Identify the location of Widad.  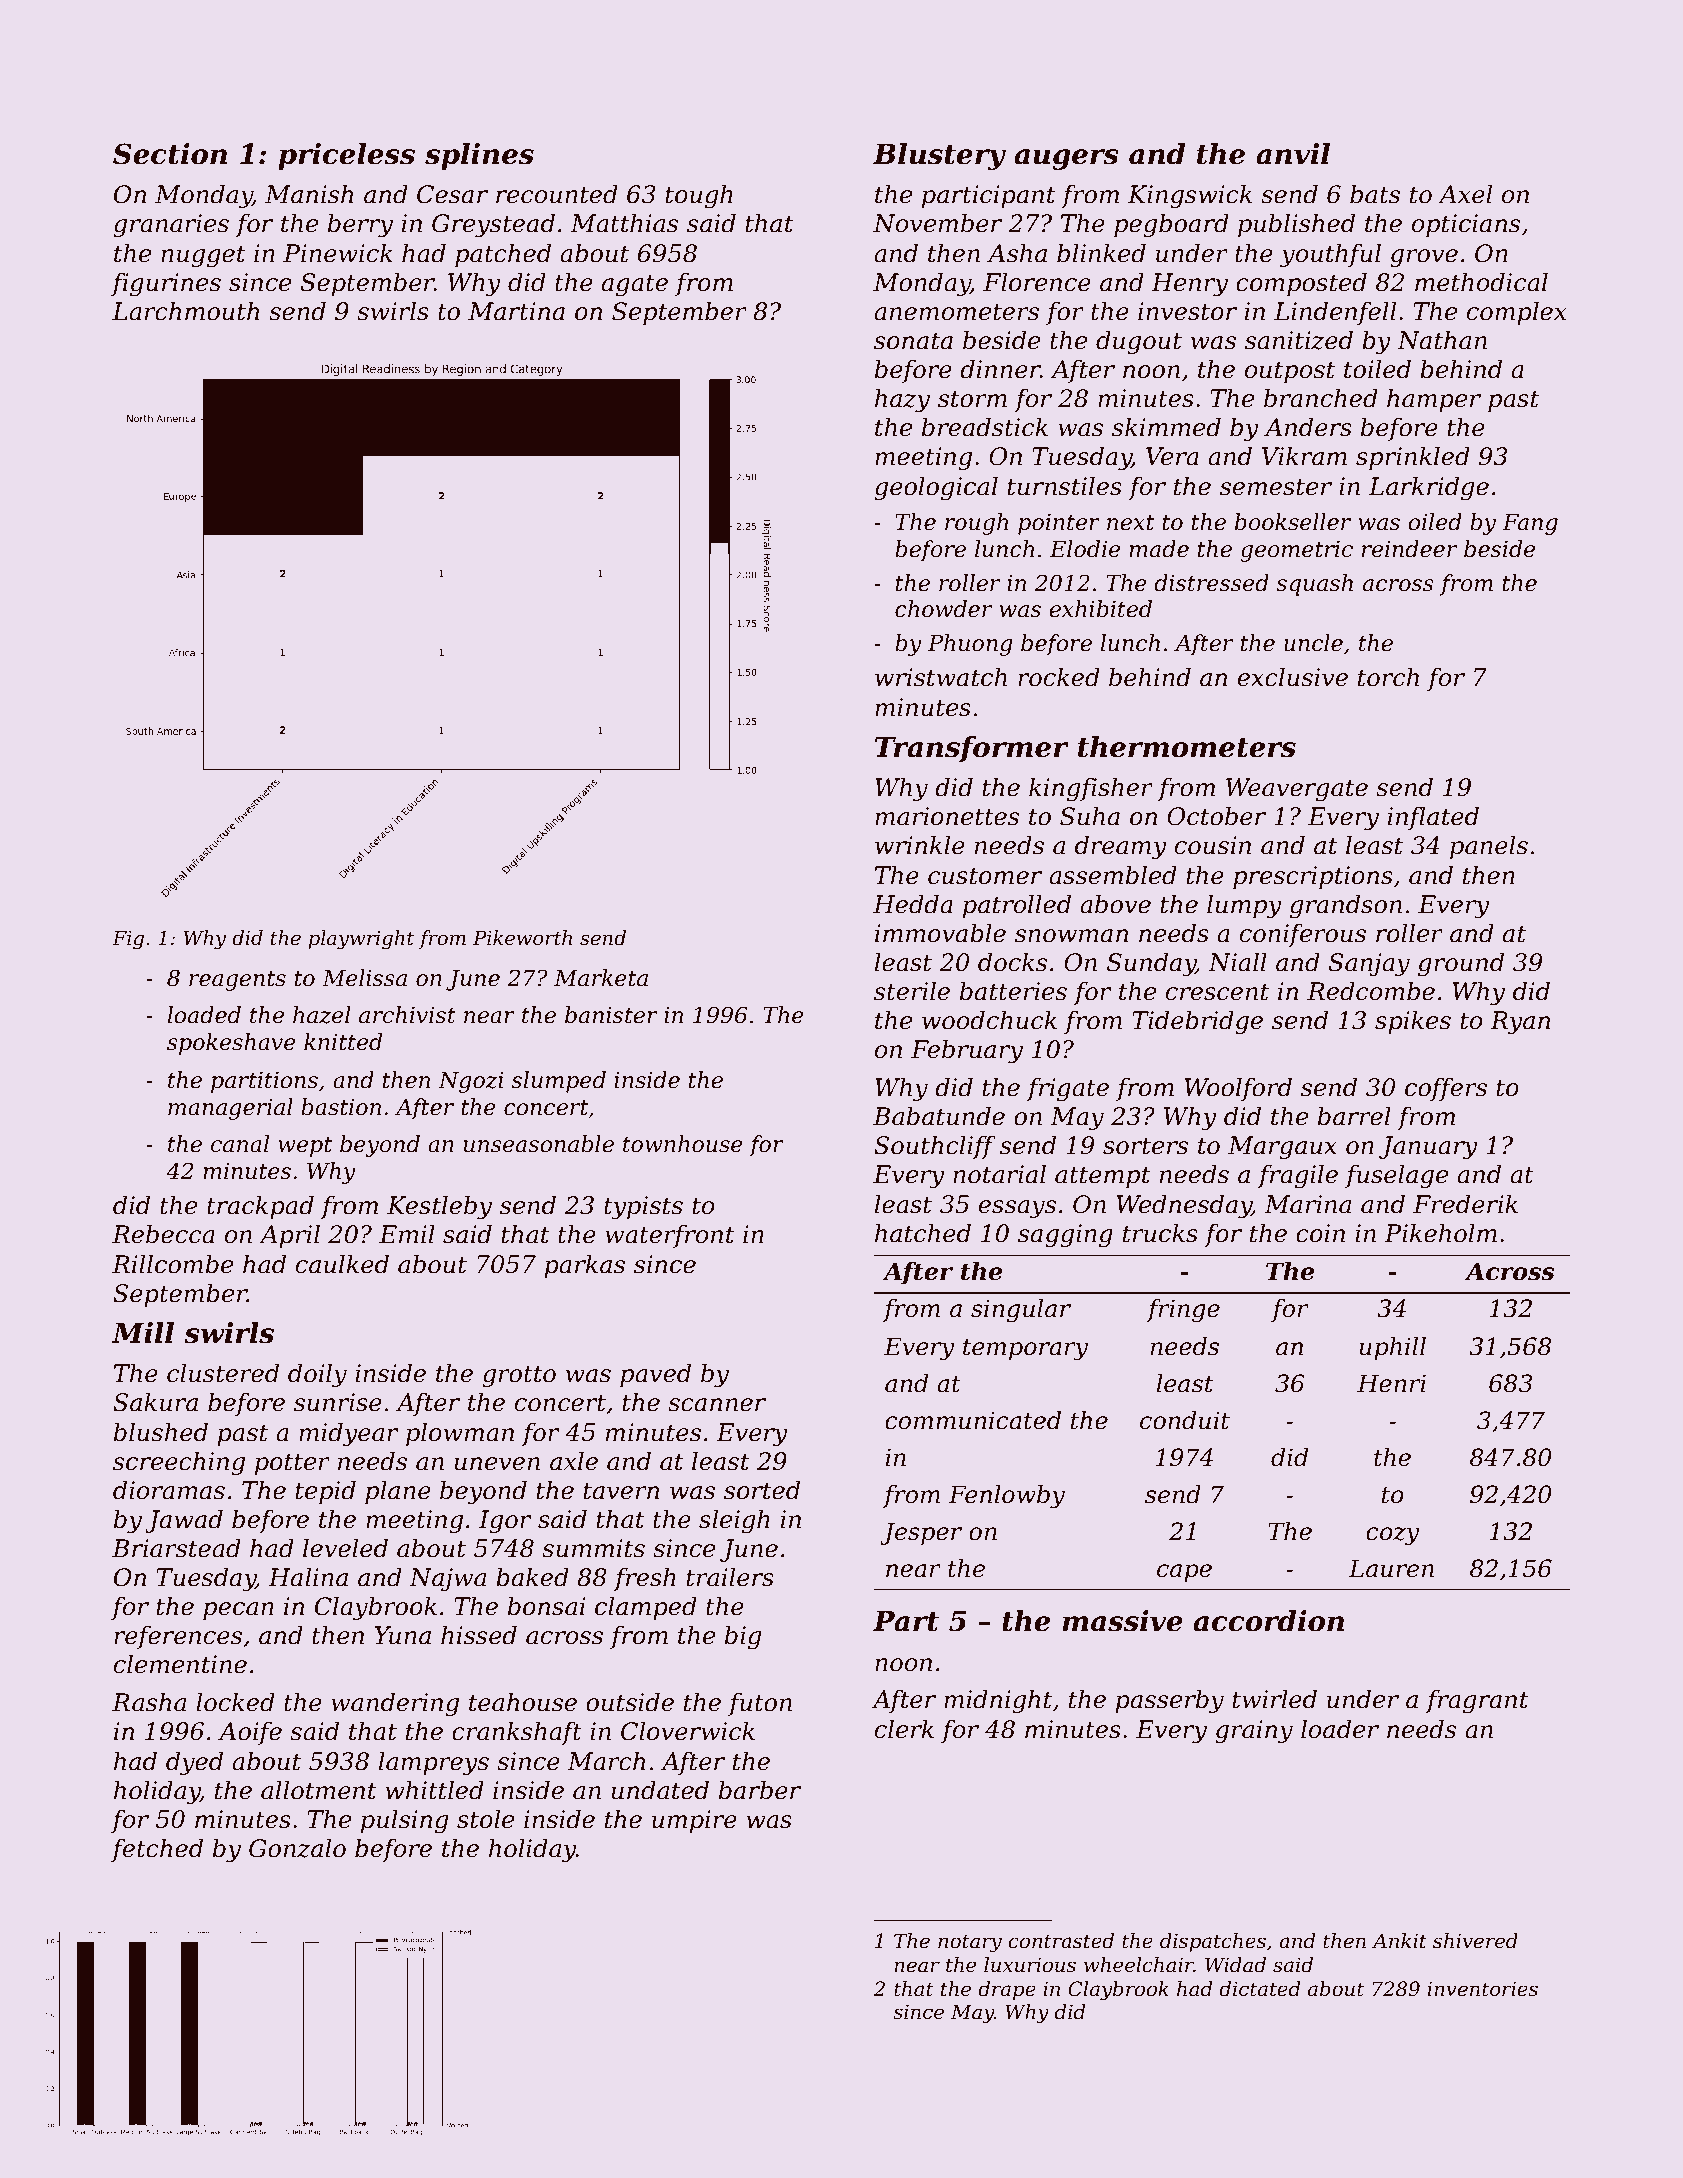
(1235, 1965).
